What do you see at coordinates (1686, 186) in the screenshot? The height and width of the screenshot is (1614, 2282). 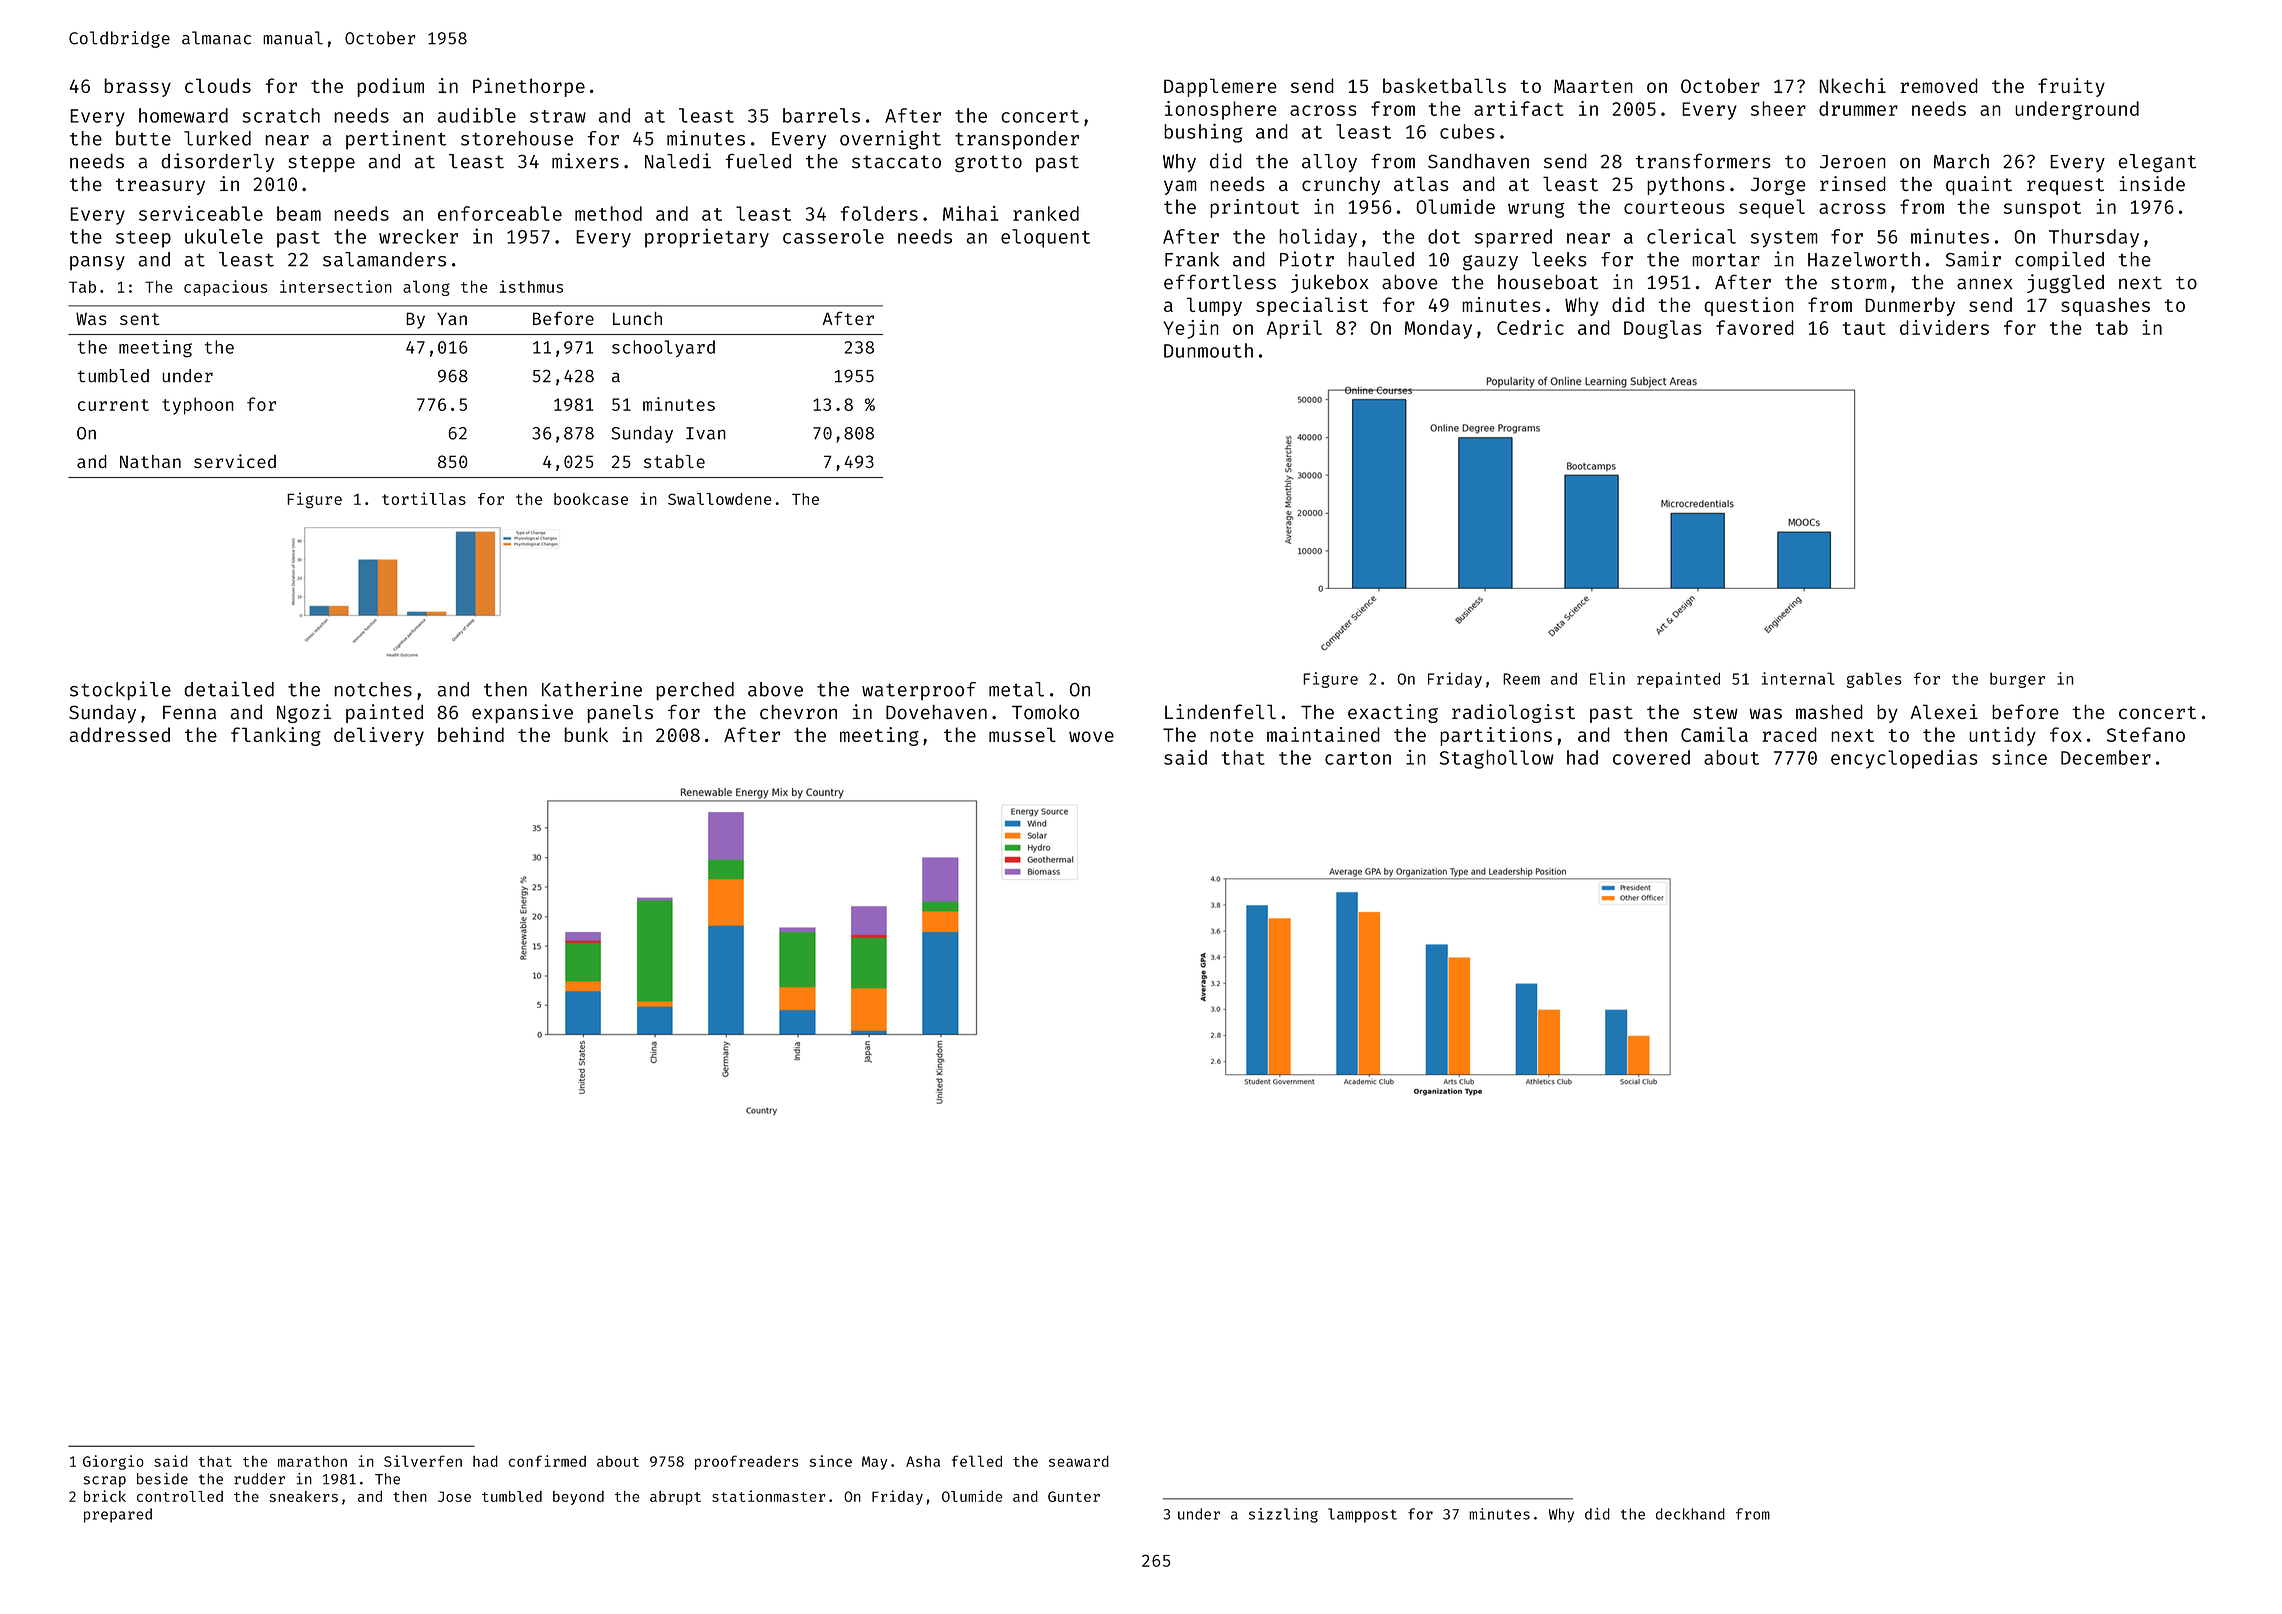 I see `pythons` at bounding box center [1686, 186].
